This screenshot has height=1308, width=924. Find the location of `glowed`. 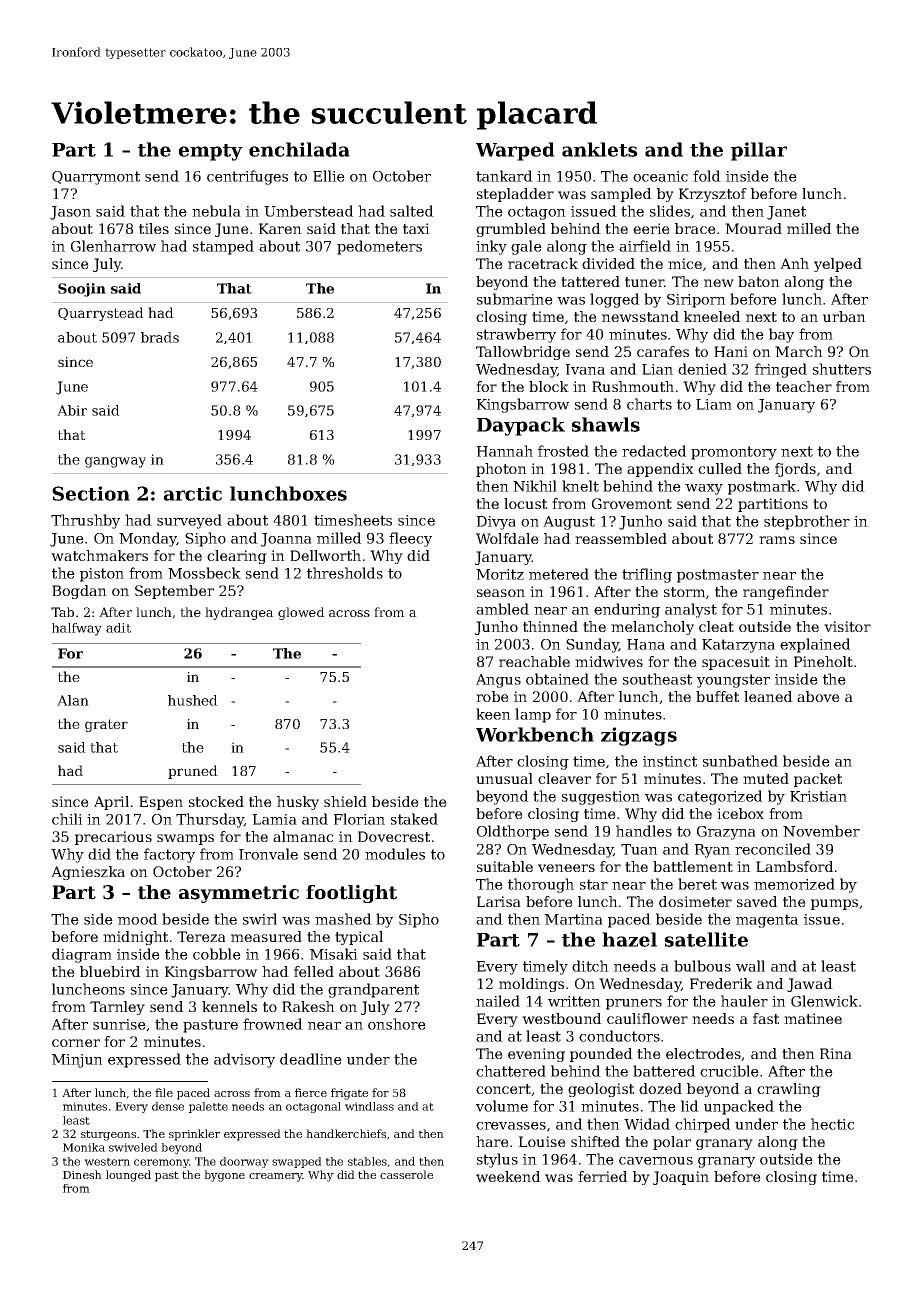

glowed is located at coordinates (301, 613).
